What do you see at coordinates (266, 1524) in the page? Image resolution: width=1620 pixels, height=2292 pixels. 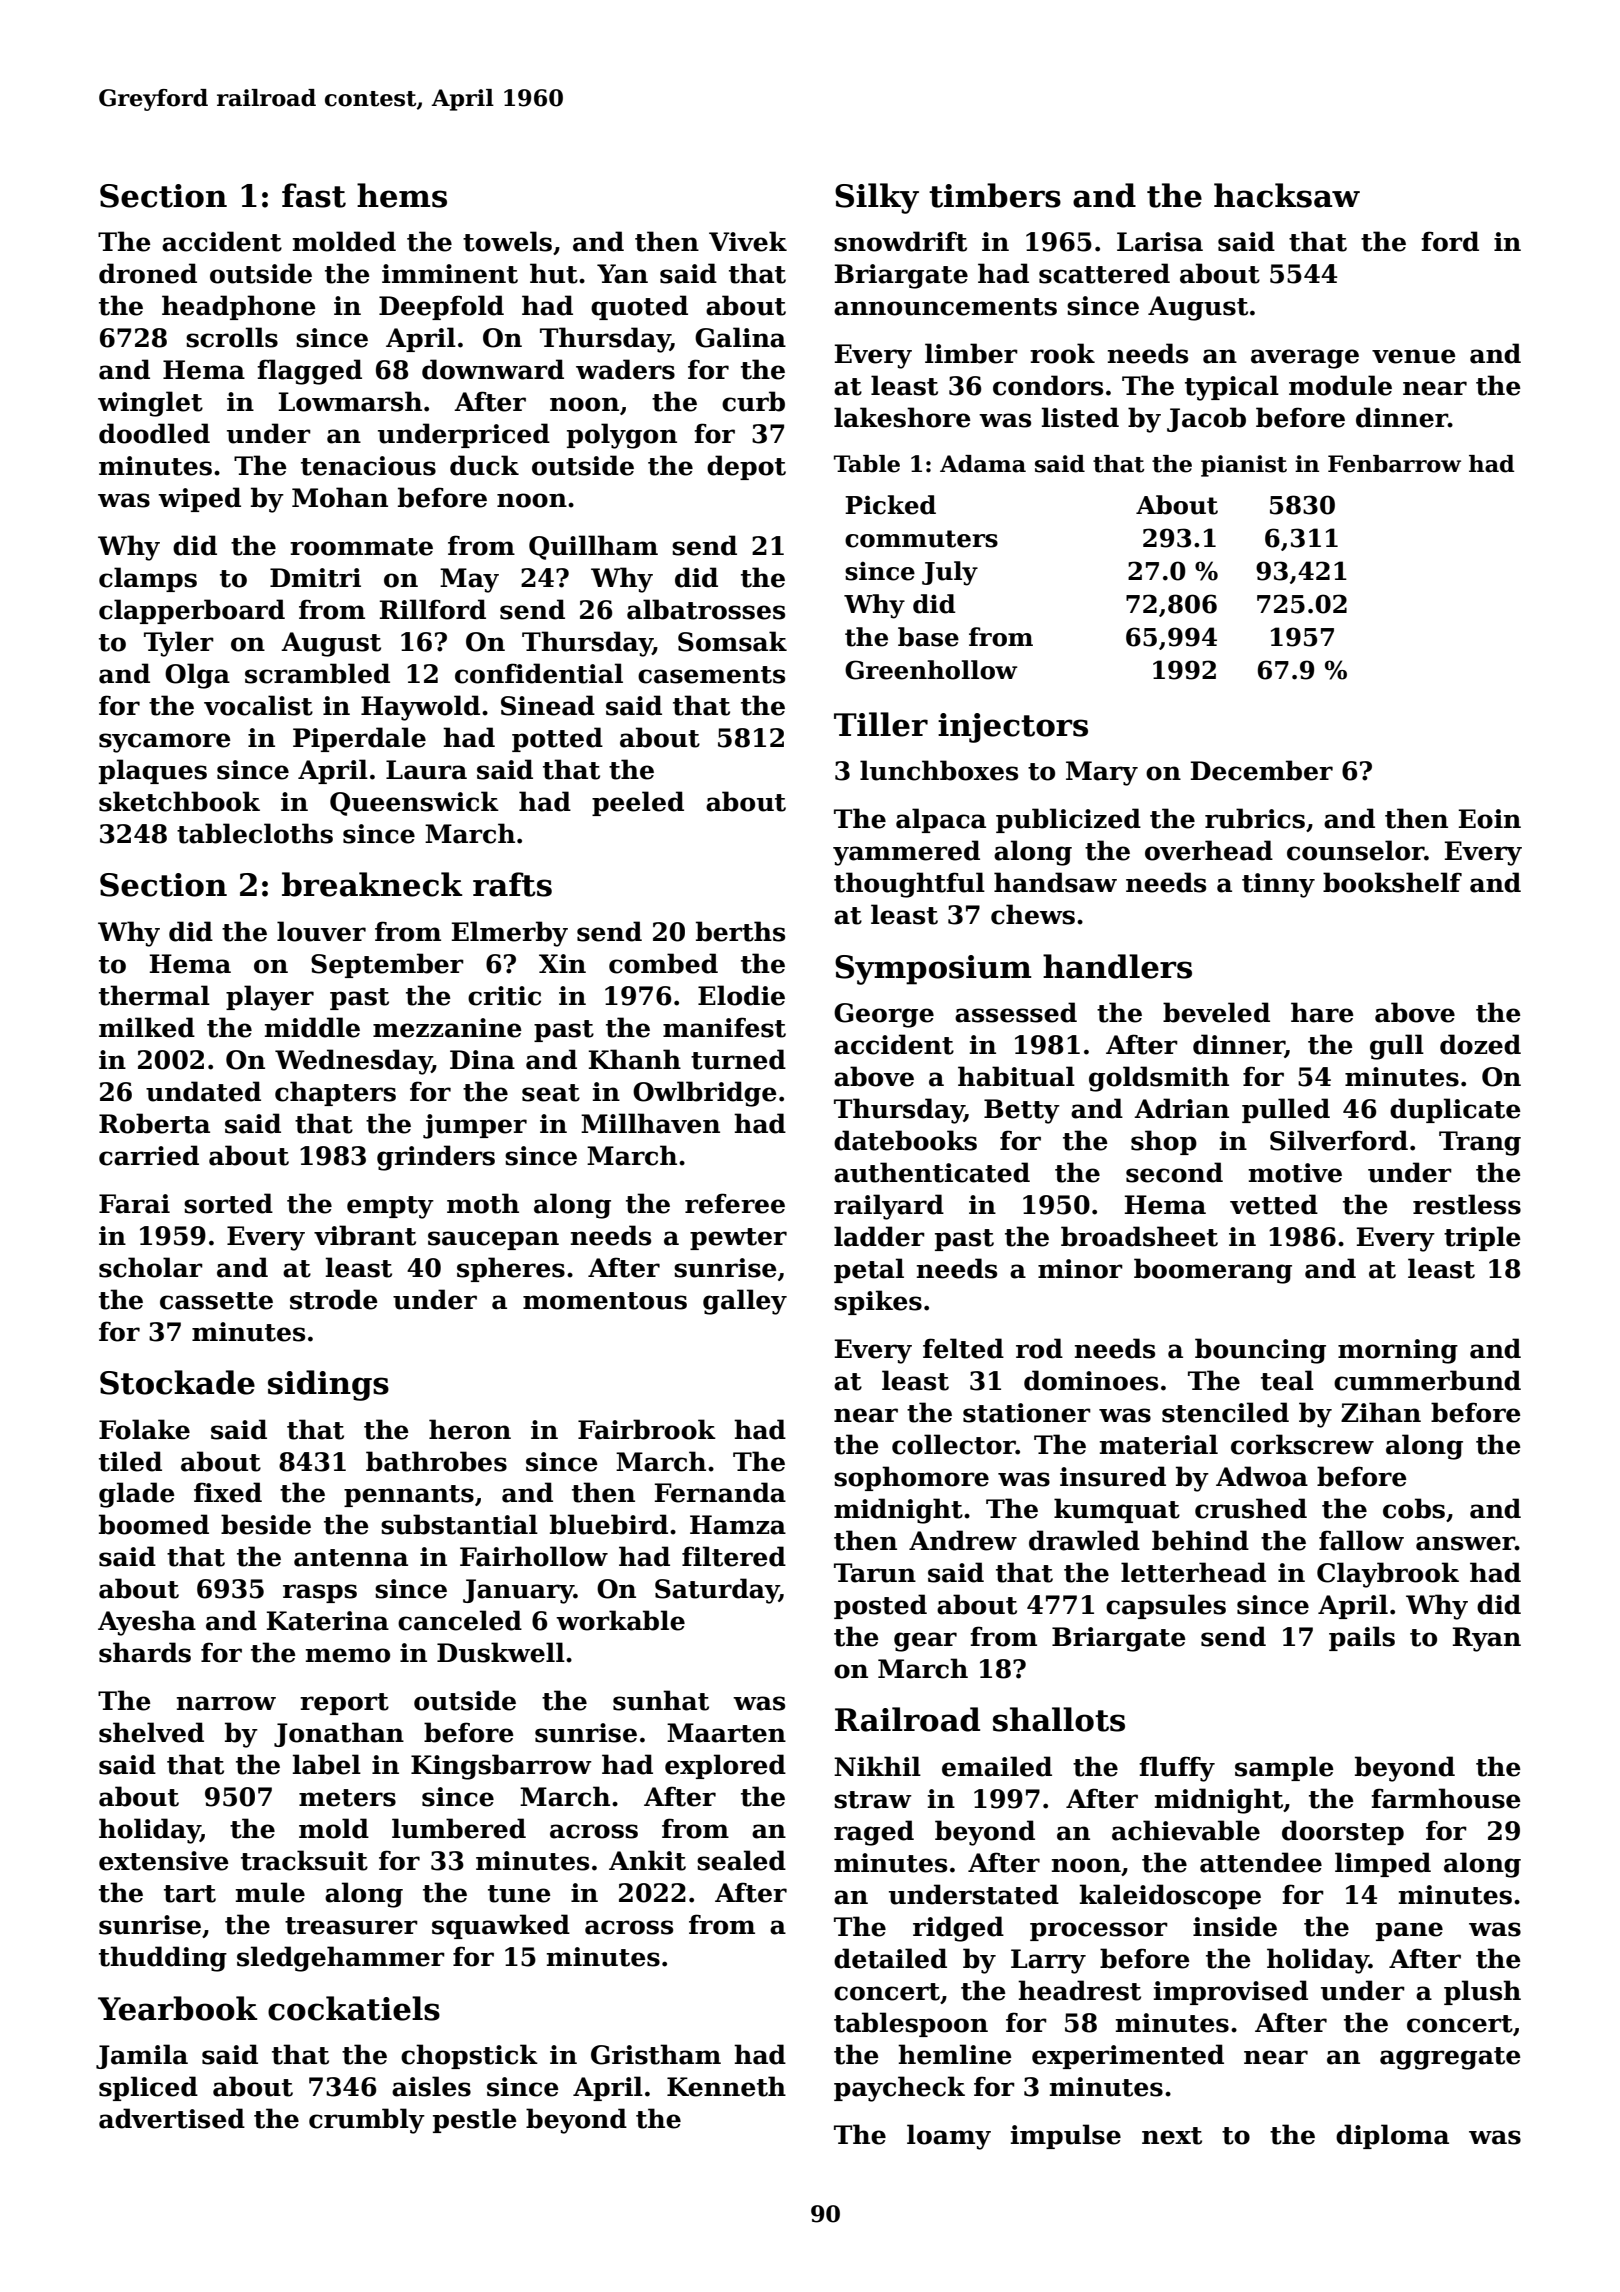 I see `beside` at bounding box center [266, 1524].
